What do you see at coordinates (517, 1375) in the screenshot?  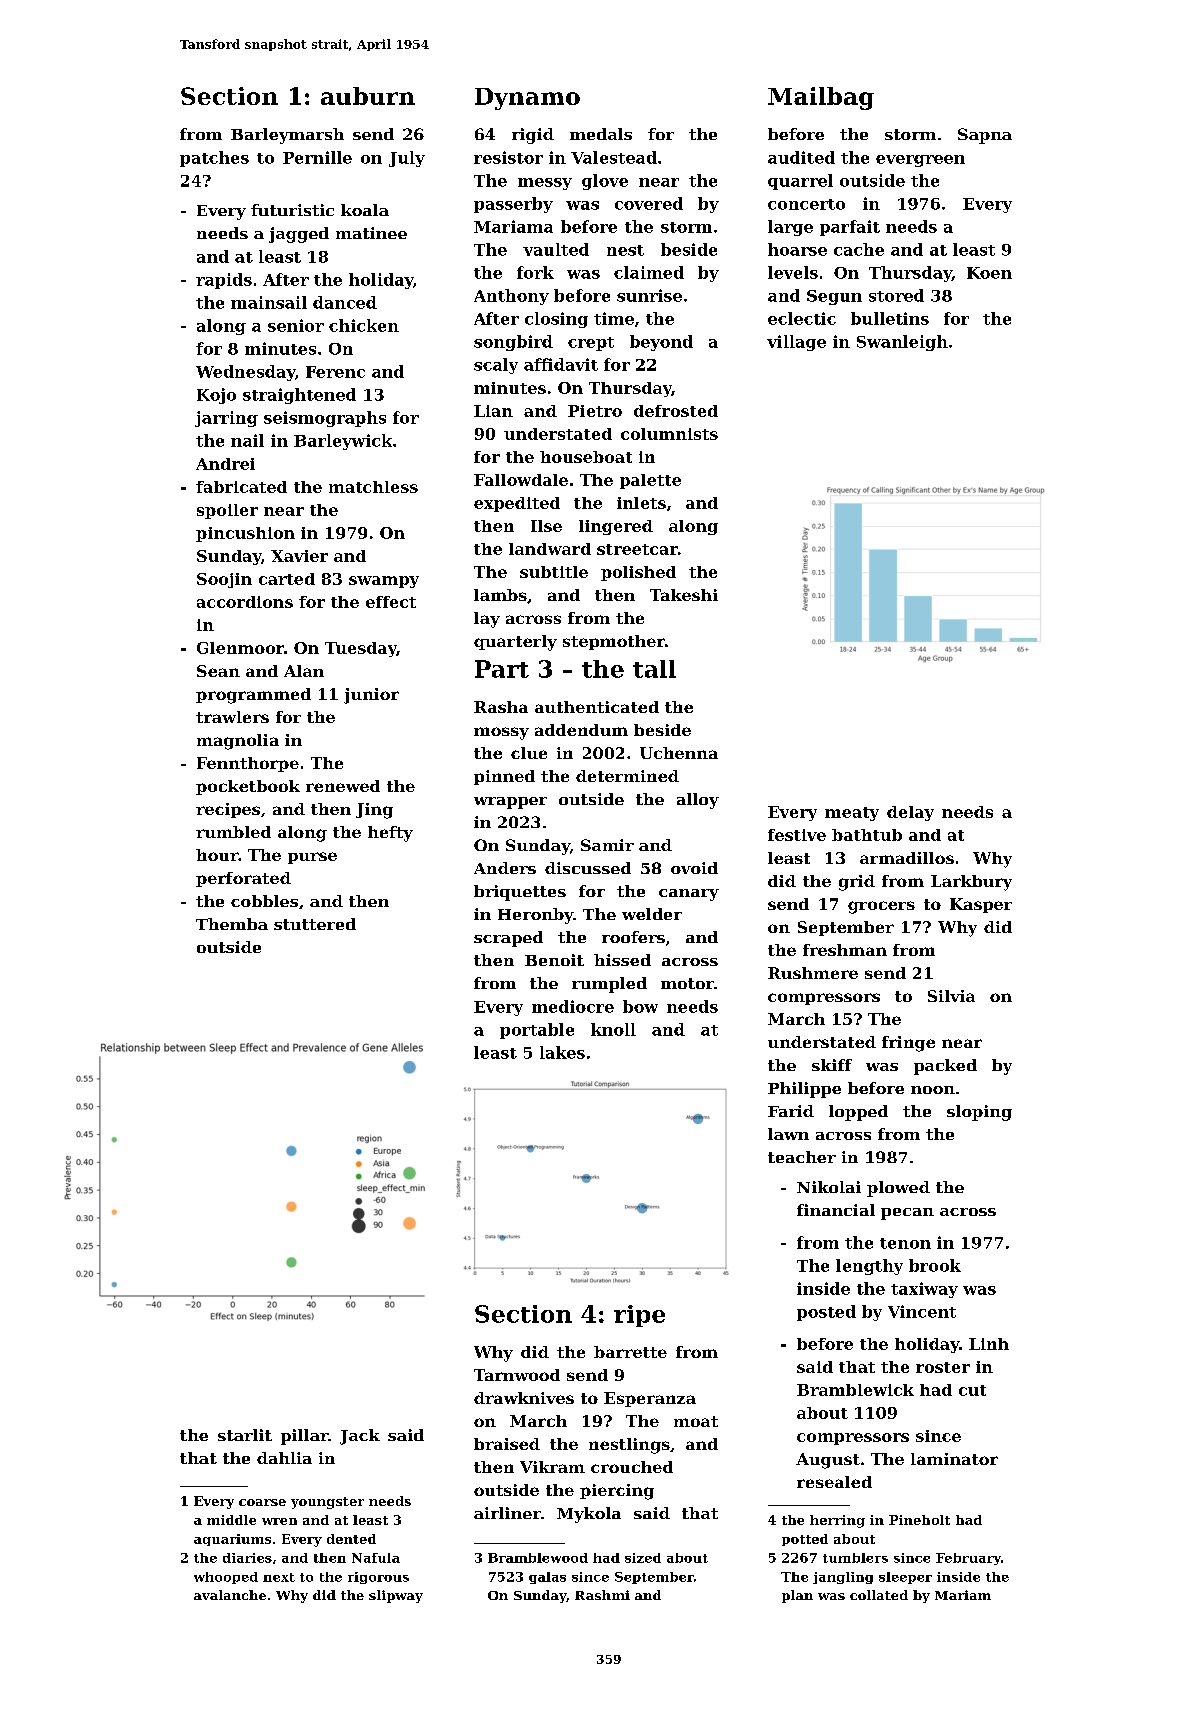 I see `Tarnwood` at bounding box center [517, 1375].
